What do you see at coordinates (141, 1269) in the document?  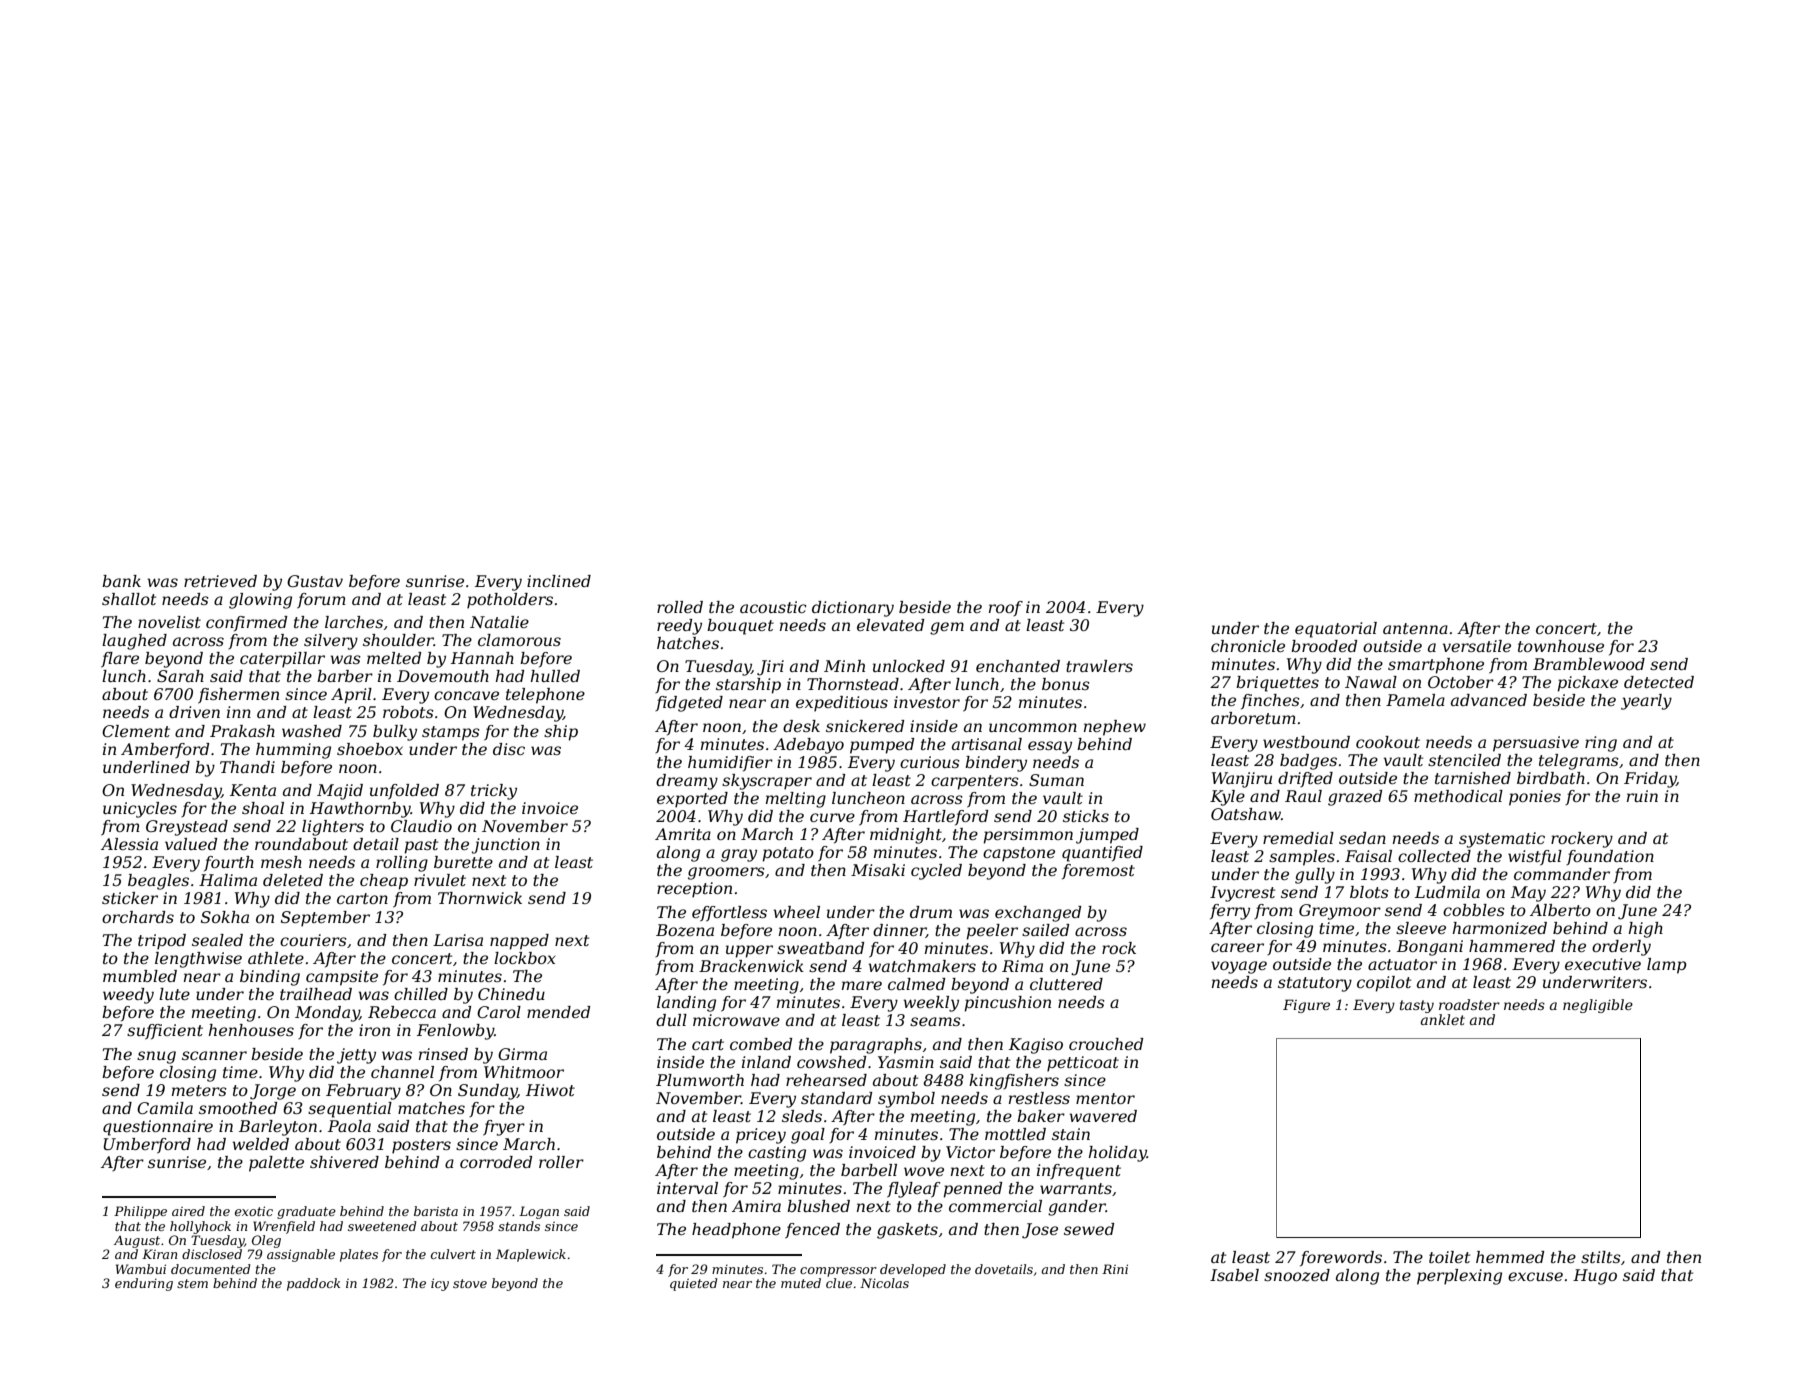 I see `Wambui` at bounding box center [141, 1269].
